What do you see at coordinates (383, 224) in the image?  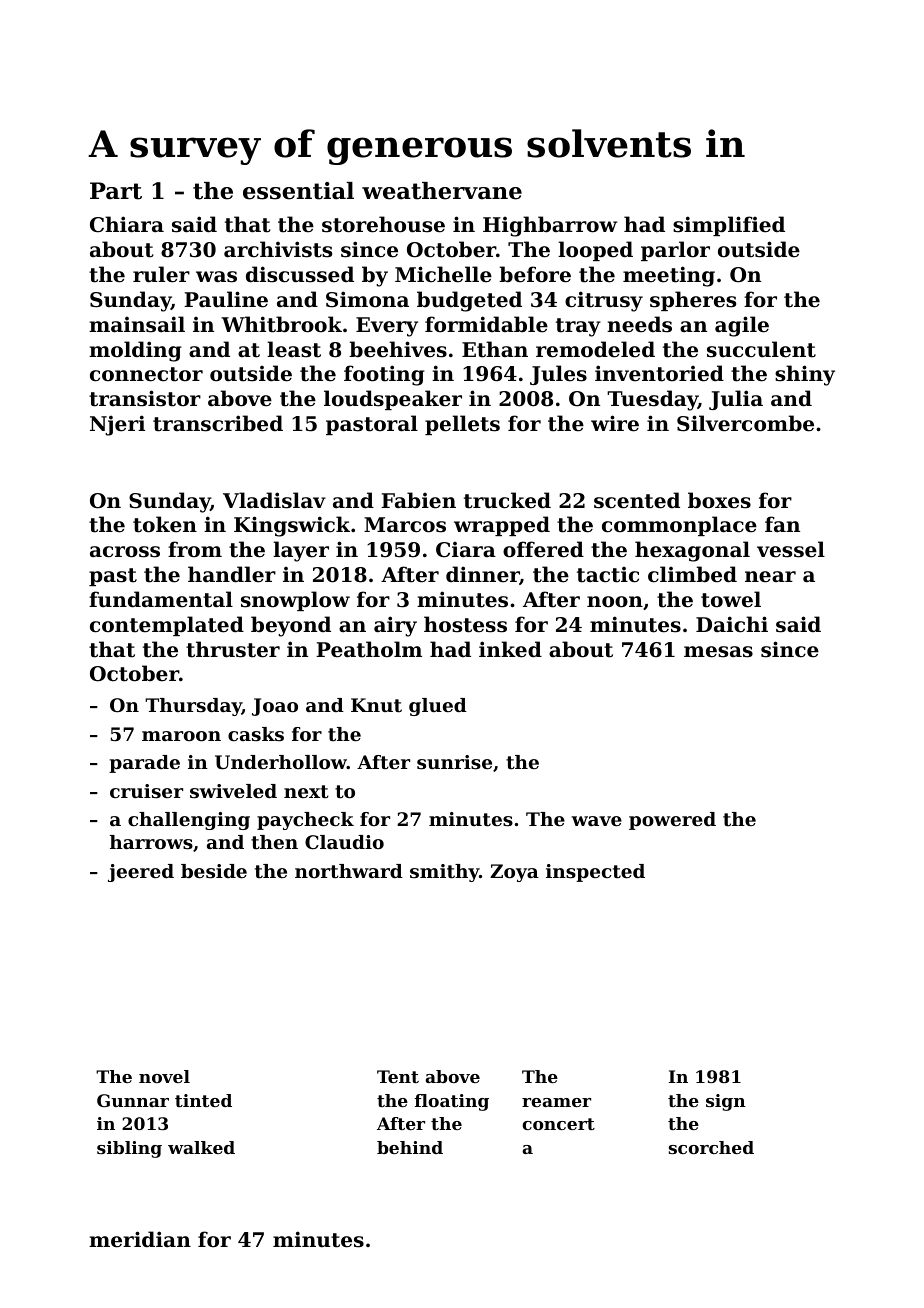 I see `storehouse` at bounding box center [383, 224].
